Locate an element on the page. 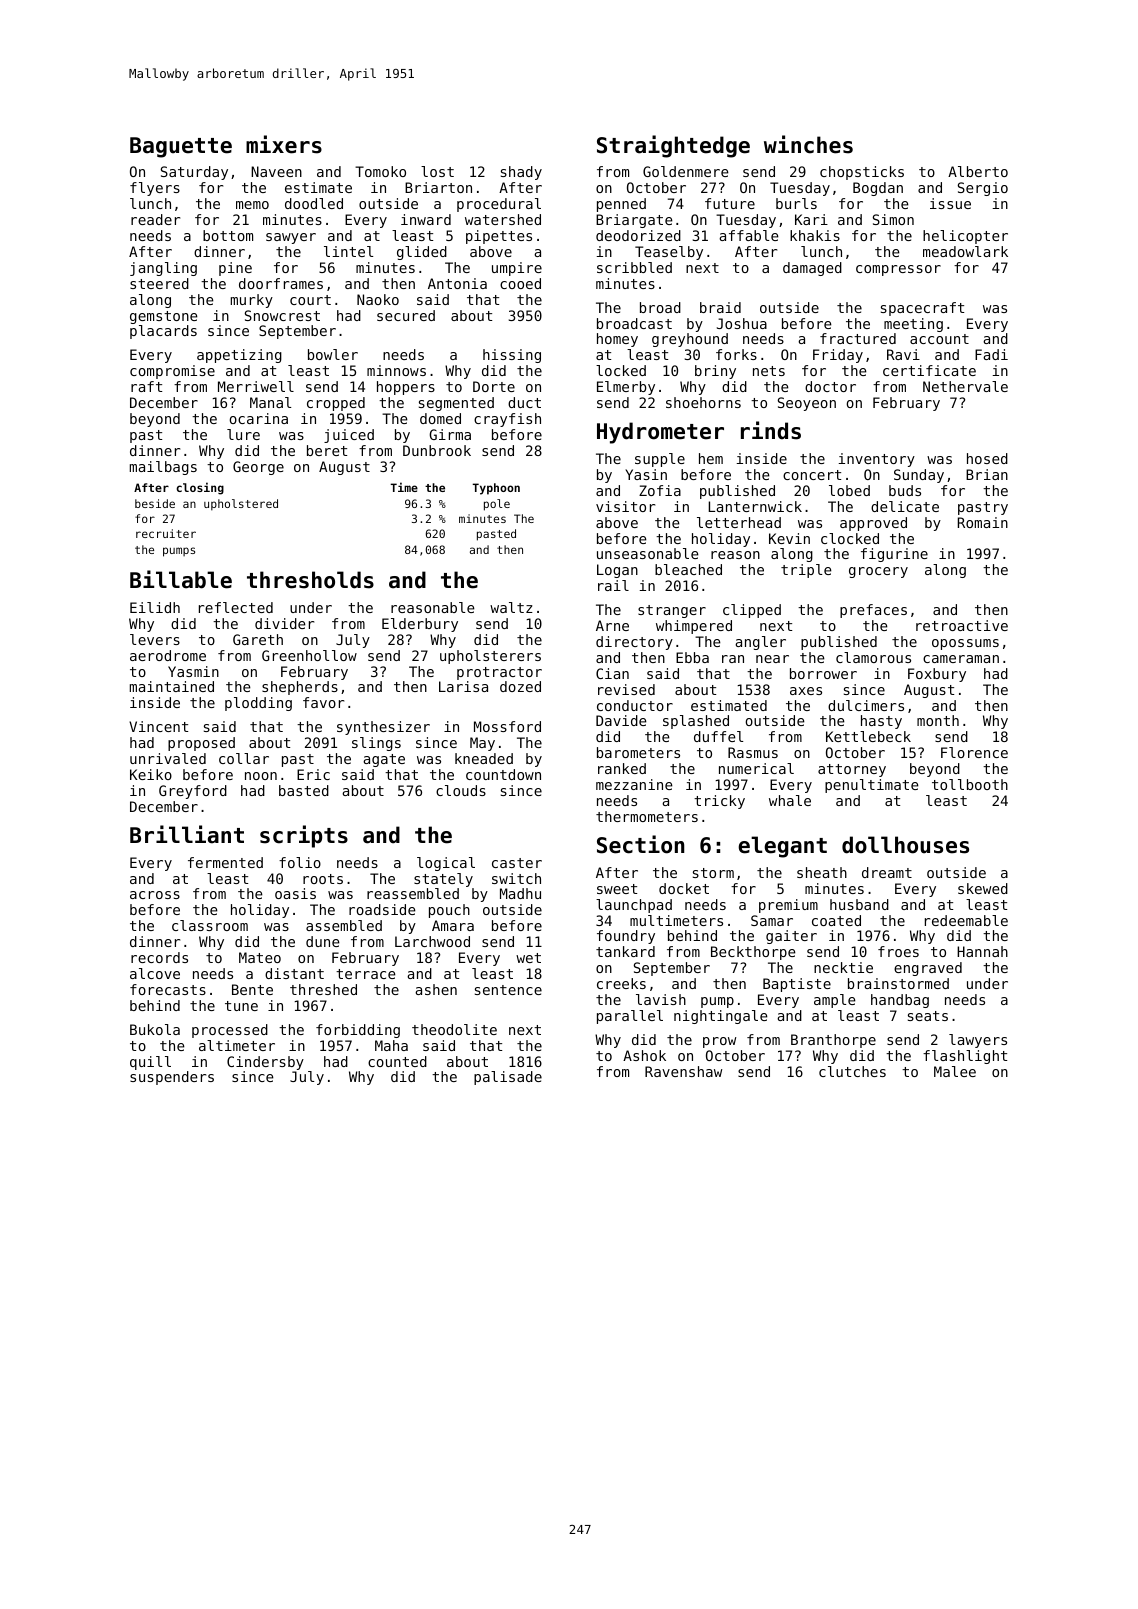  upholstered is located at coordinates (241, 505).
